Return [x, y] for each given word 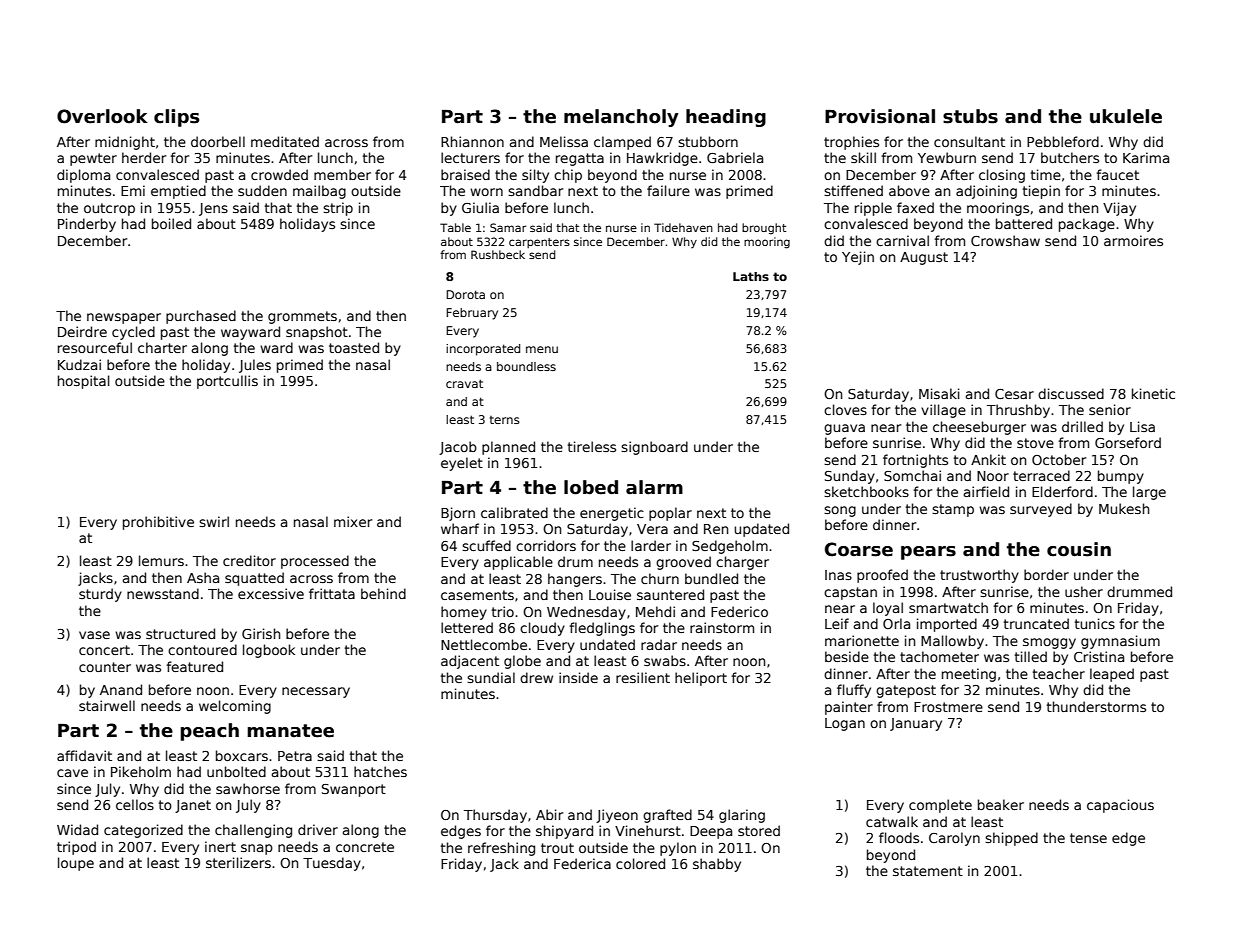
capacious [1120, 806]
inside [578, 677]
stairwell [107, 705]
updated [761, 530]
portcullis [227, 382]
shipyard [564, 832]
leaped [1112, 675]
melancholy [621, 118]
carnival [902, 240]
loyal [888, 609]
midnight [125, 143]
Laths [751, 276]
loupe [76, 864]
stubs [970, 116]
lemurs [161, 560]
